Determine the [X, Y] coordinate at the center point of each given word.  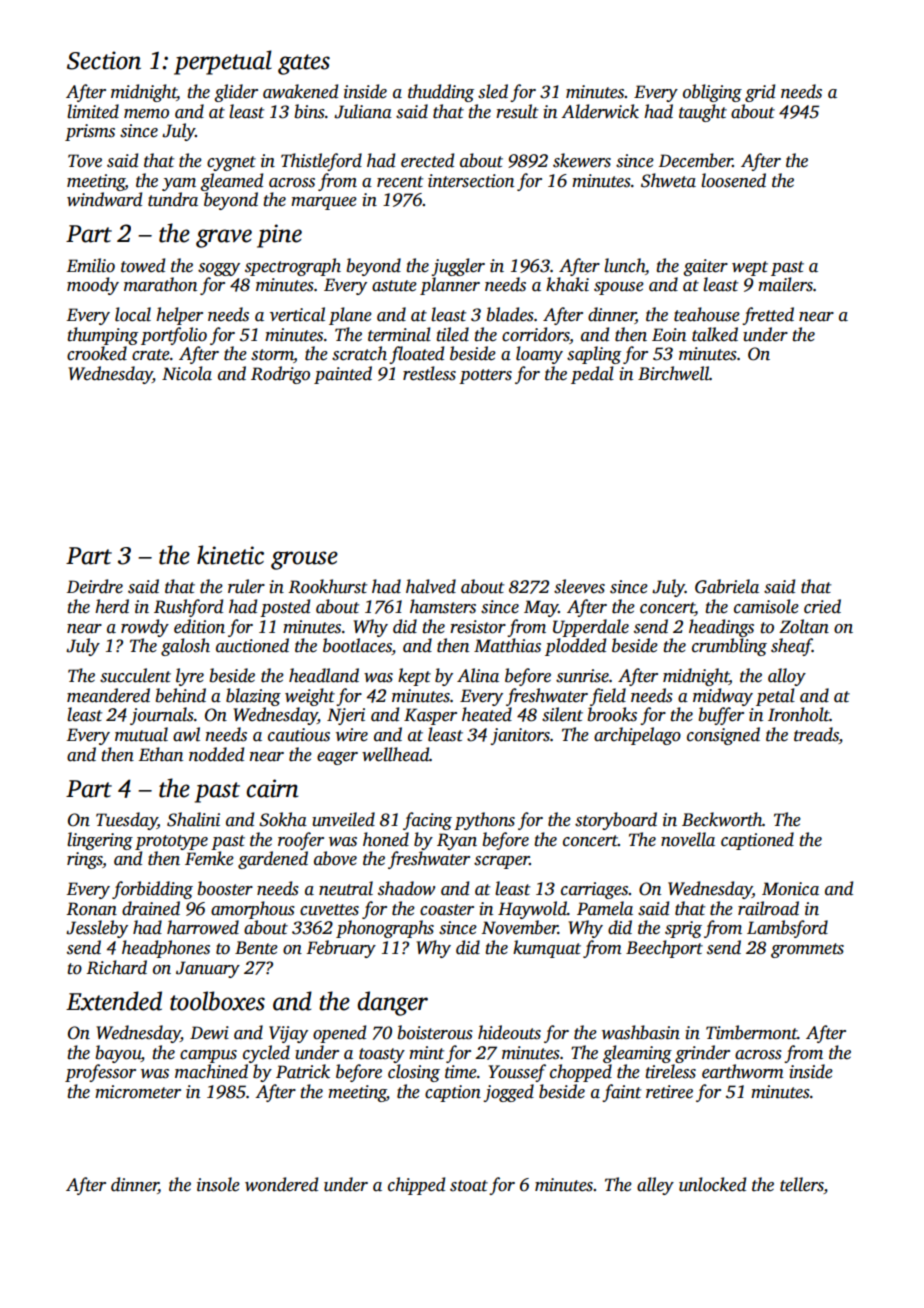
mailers [785, 284]
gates [304, 64]
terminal [399, 334]
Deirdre [95, 586]
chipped [416, 1186]
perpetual [223, 62]
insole [218, 1184]
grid [760, 93]
